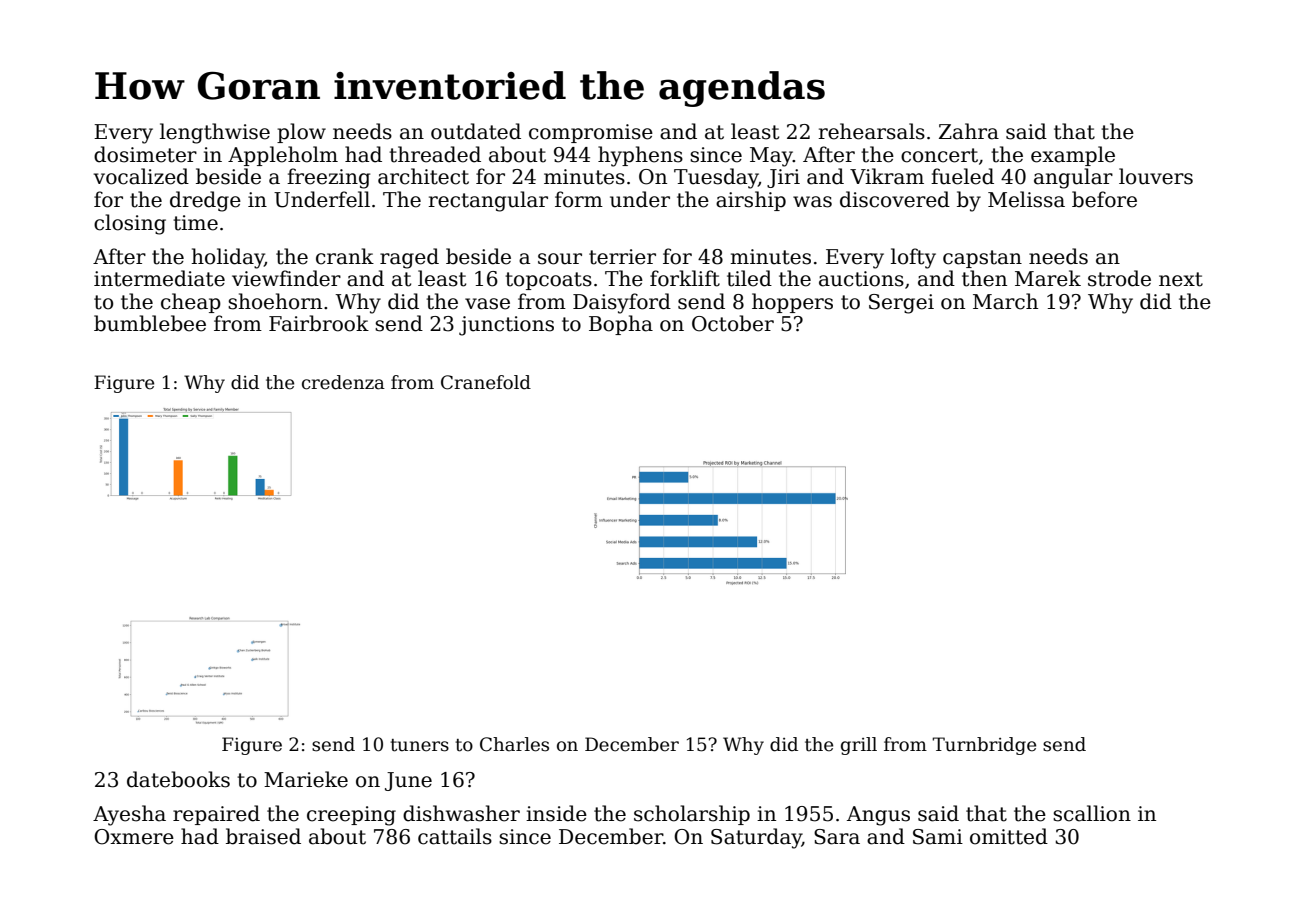  Describe the element at coordinates (301, 133) in the screenshot. I see `plow` at that location.
